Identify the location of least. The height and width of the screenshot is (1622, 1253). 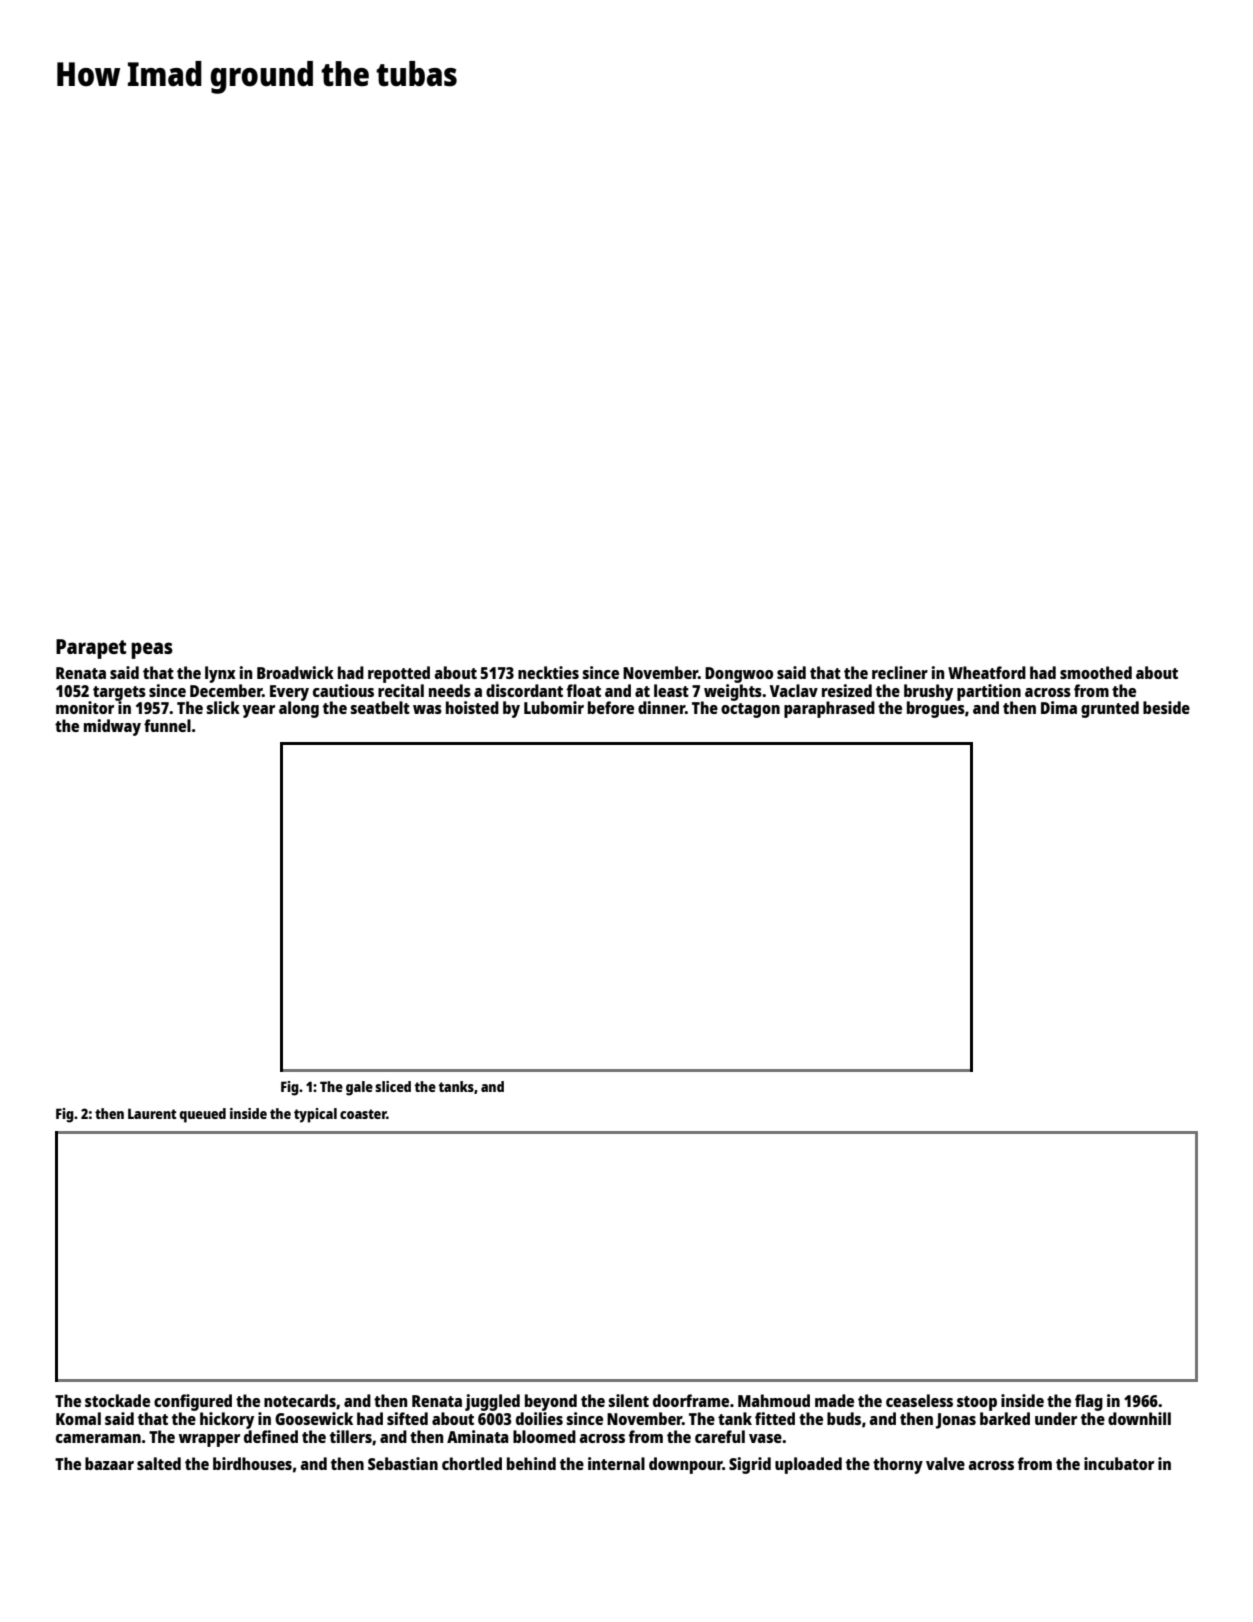
(671, 690).
